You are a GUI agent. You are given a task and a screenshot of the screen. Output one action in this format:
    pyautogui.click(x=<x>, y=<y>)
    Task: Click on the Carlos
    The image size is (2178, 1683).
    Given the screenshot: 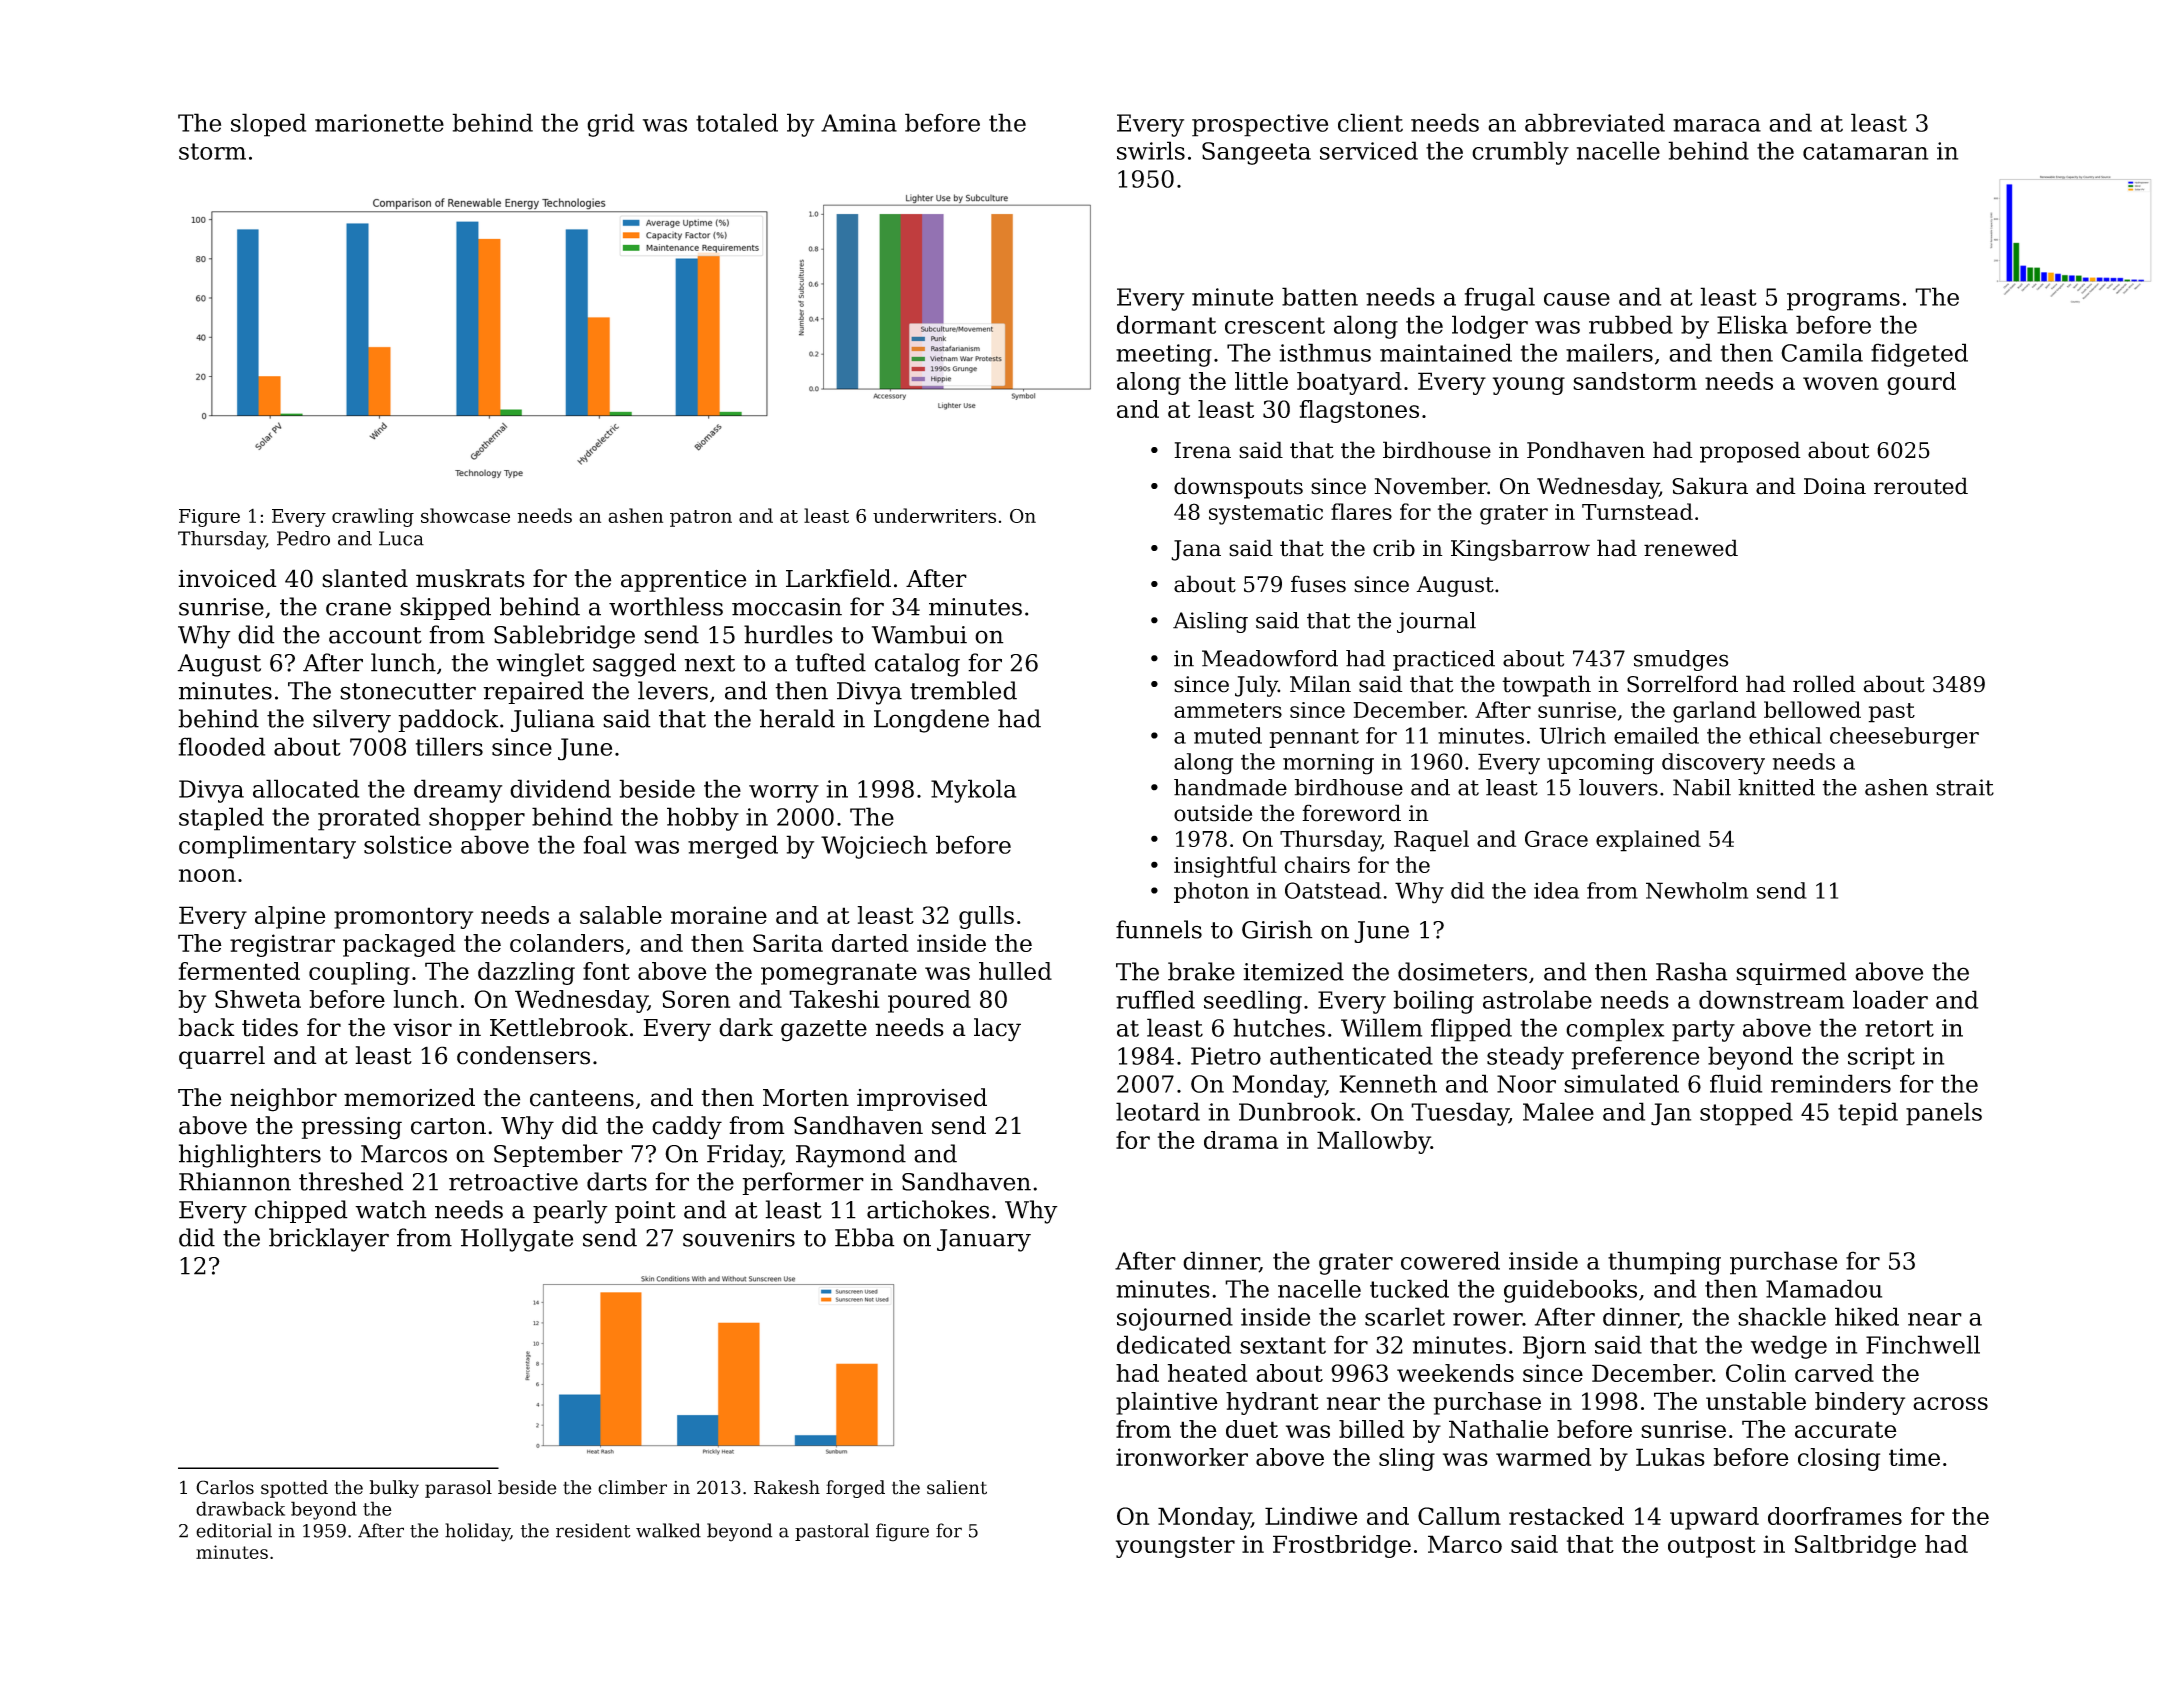 What is the action you would take?
    pyautogui.click(x=225, y=1487)
